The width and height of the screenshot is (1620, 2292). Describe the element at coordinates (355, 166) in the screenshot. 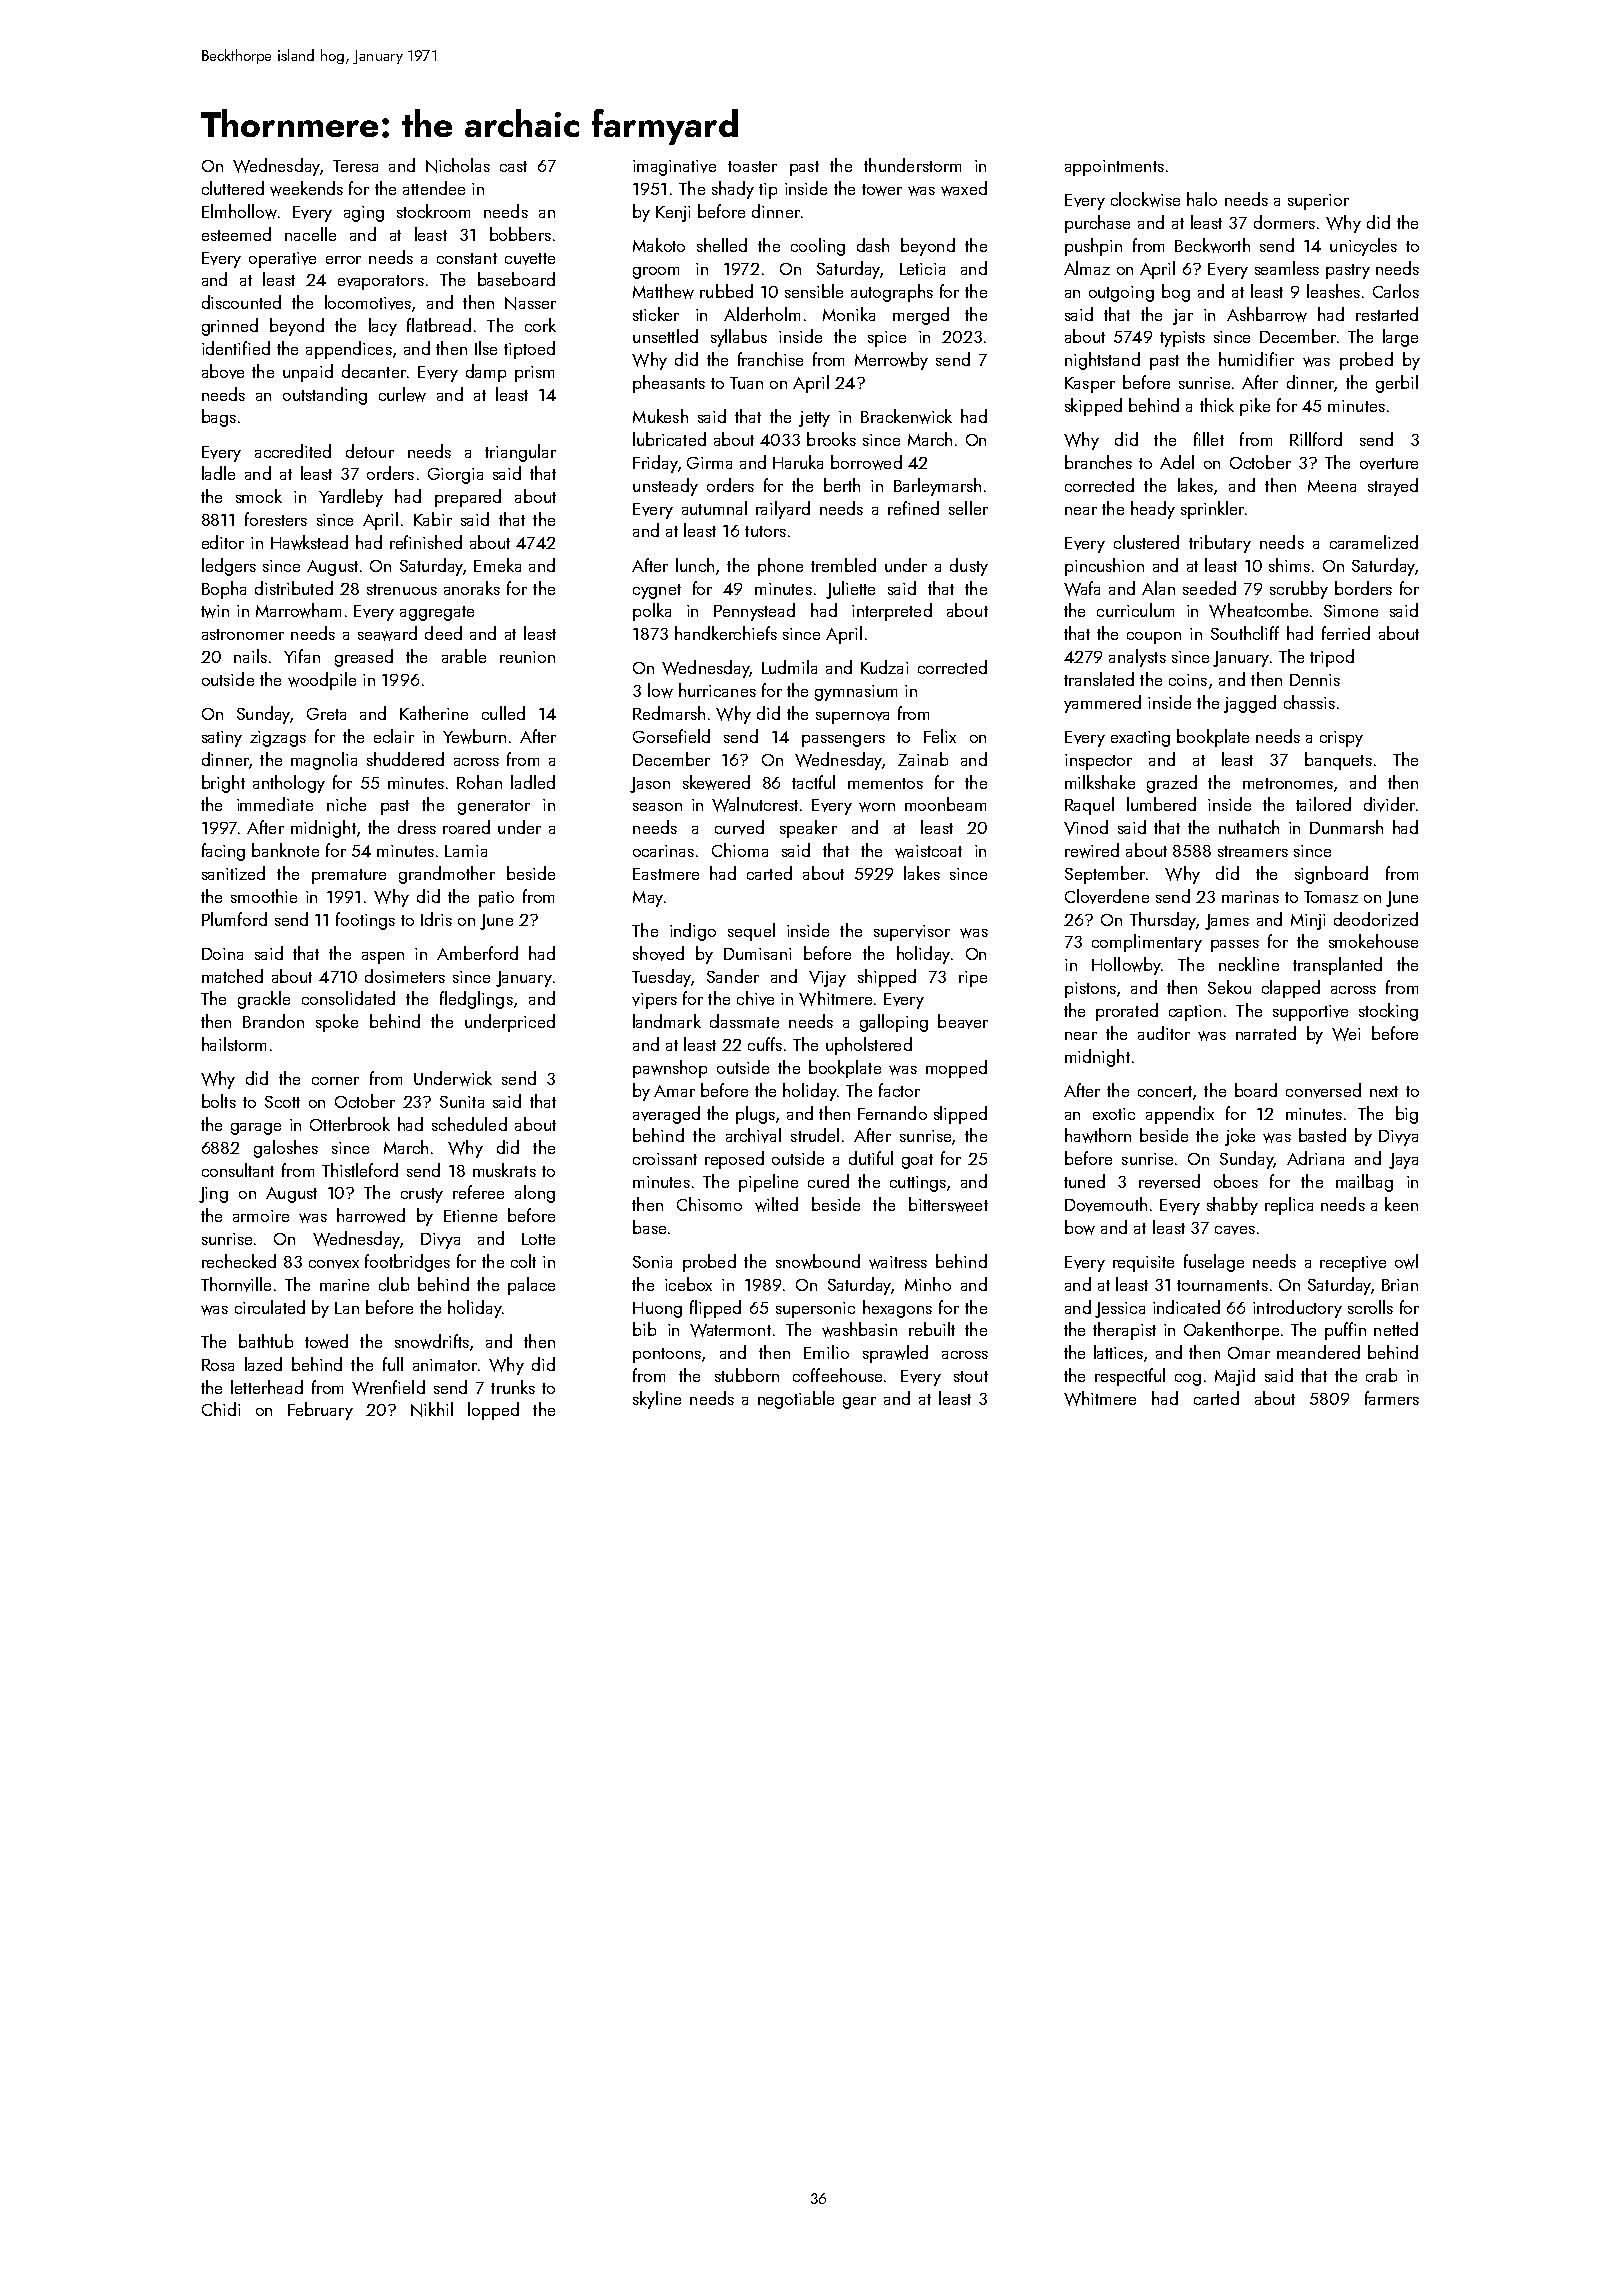

I see `Teresa` at that location.
